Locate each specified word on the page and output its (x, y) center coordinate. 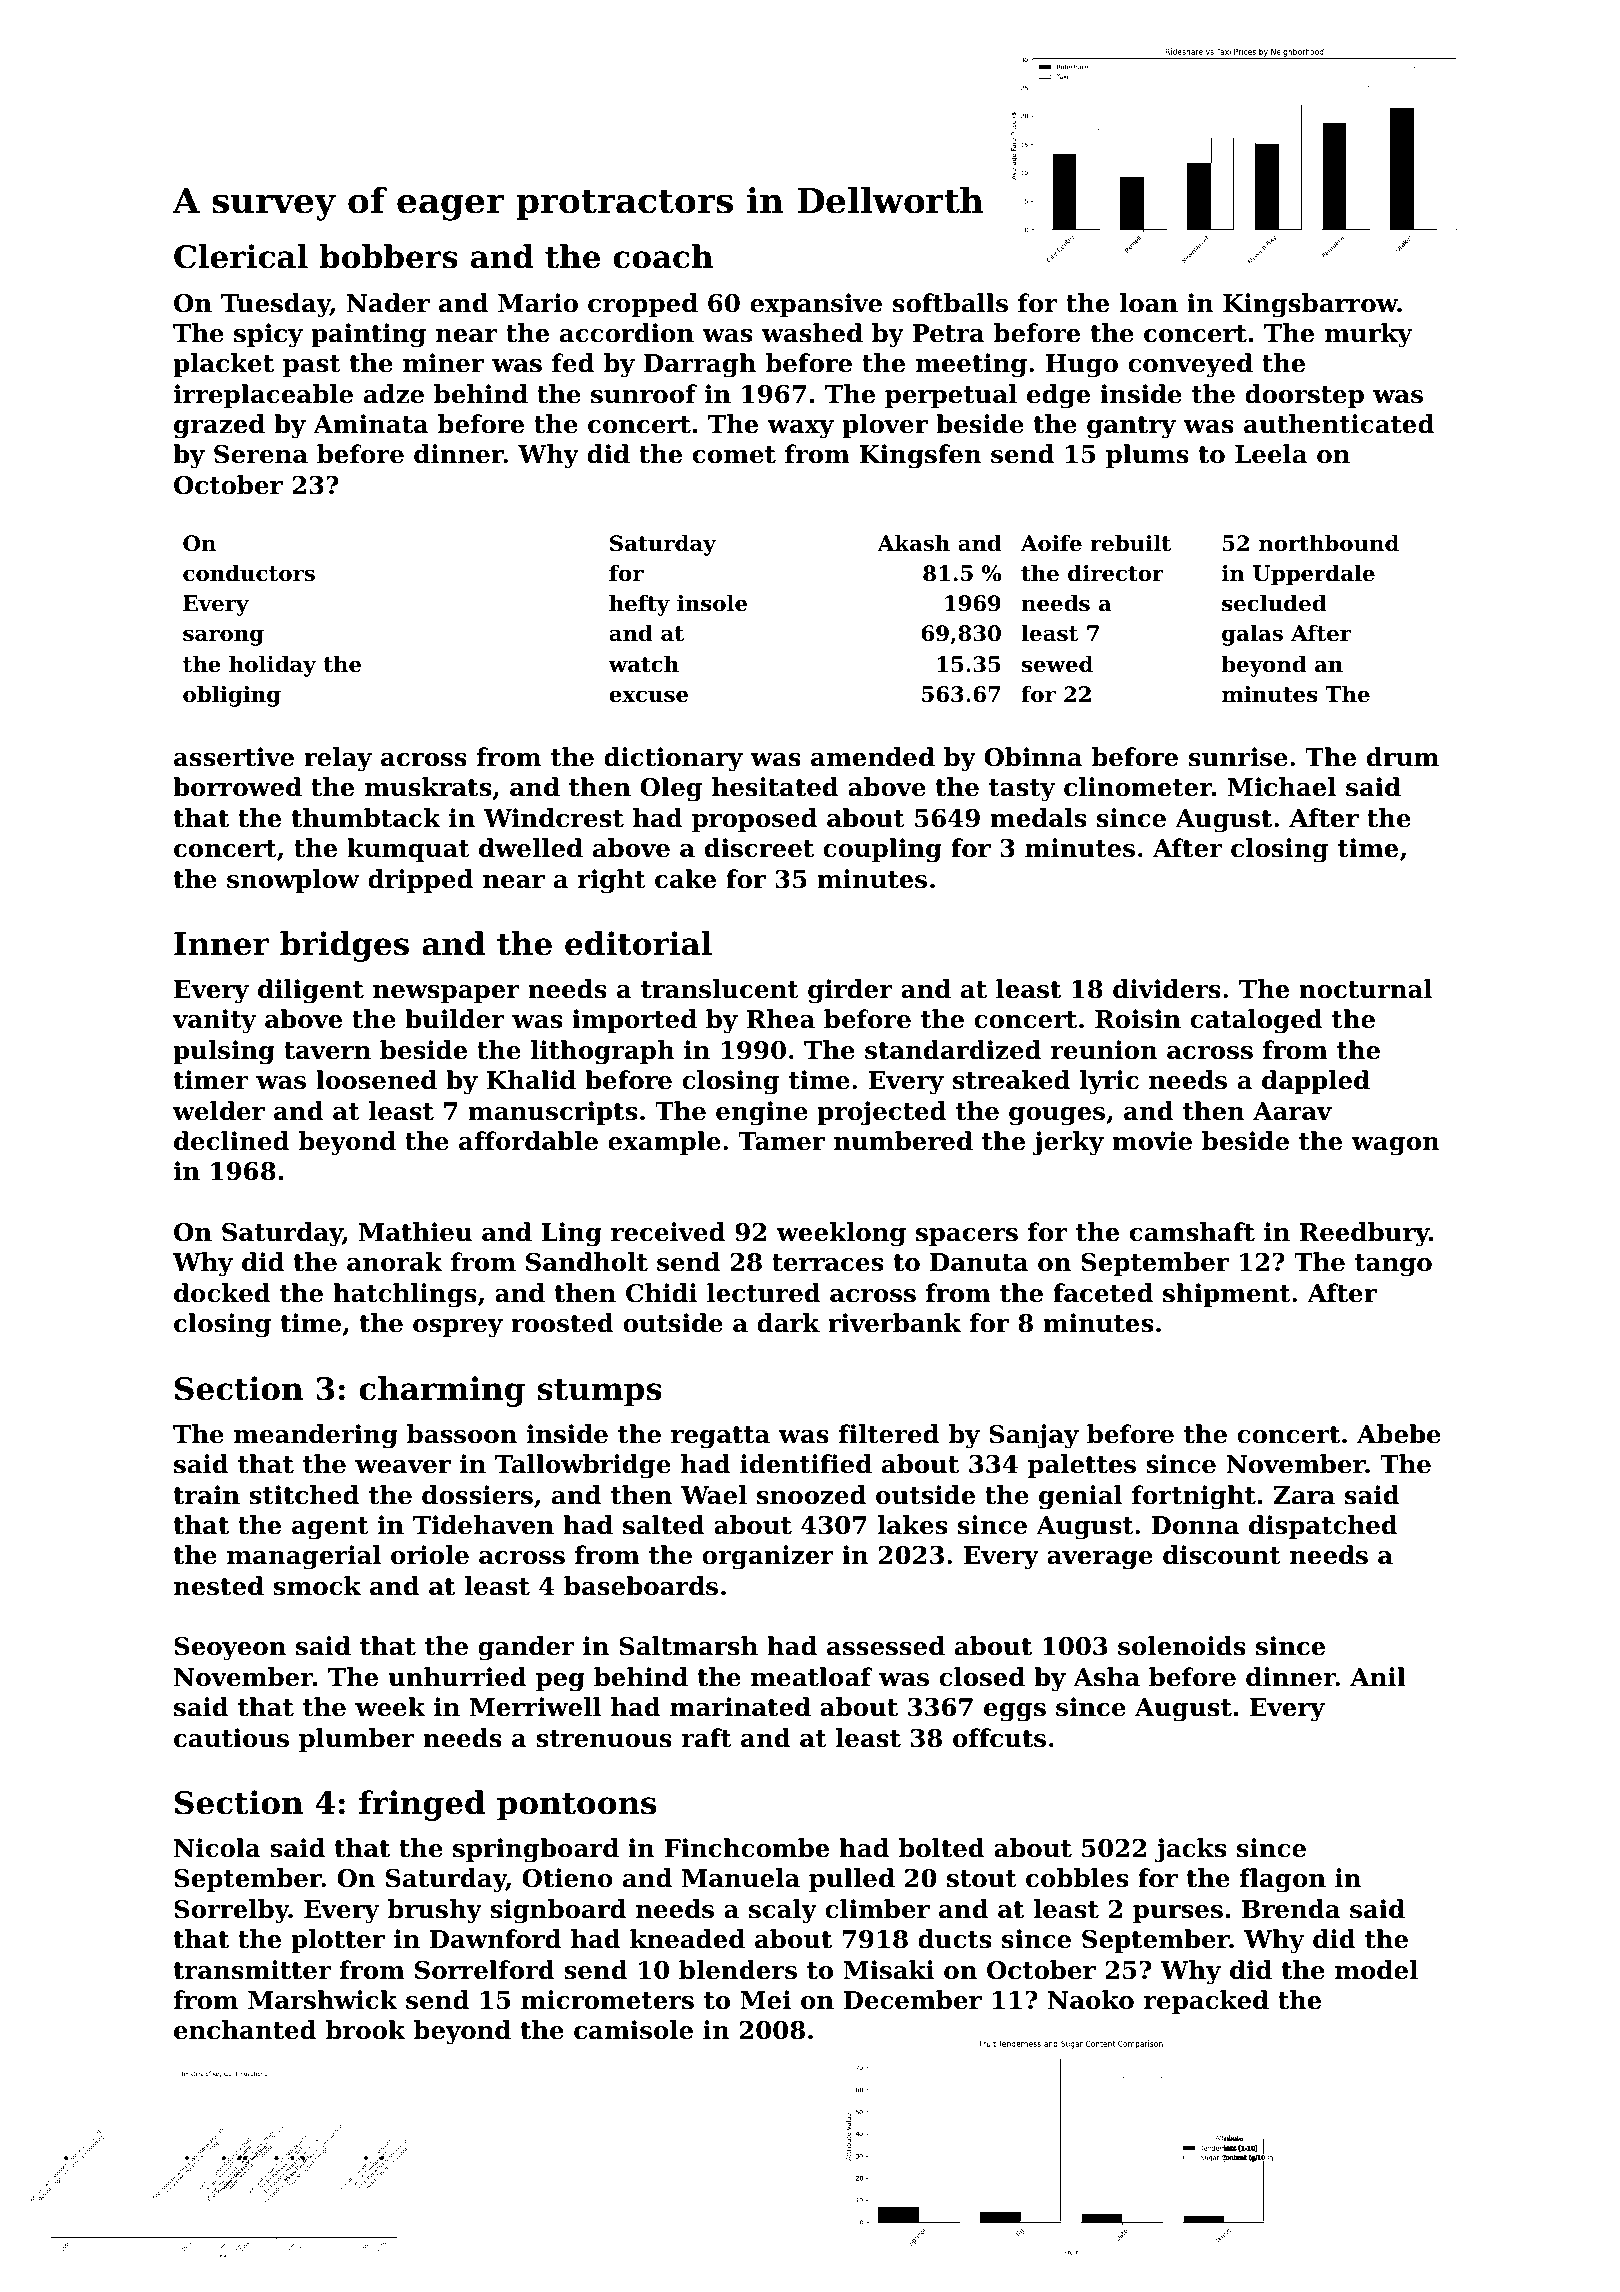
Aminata (371, 424)
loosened (376, 1080)
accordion (627, 333)
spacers (967, 1237)
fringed (422, 1805)
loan (1149, 303)
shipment (1227, 1295)
